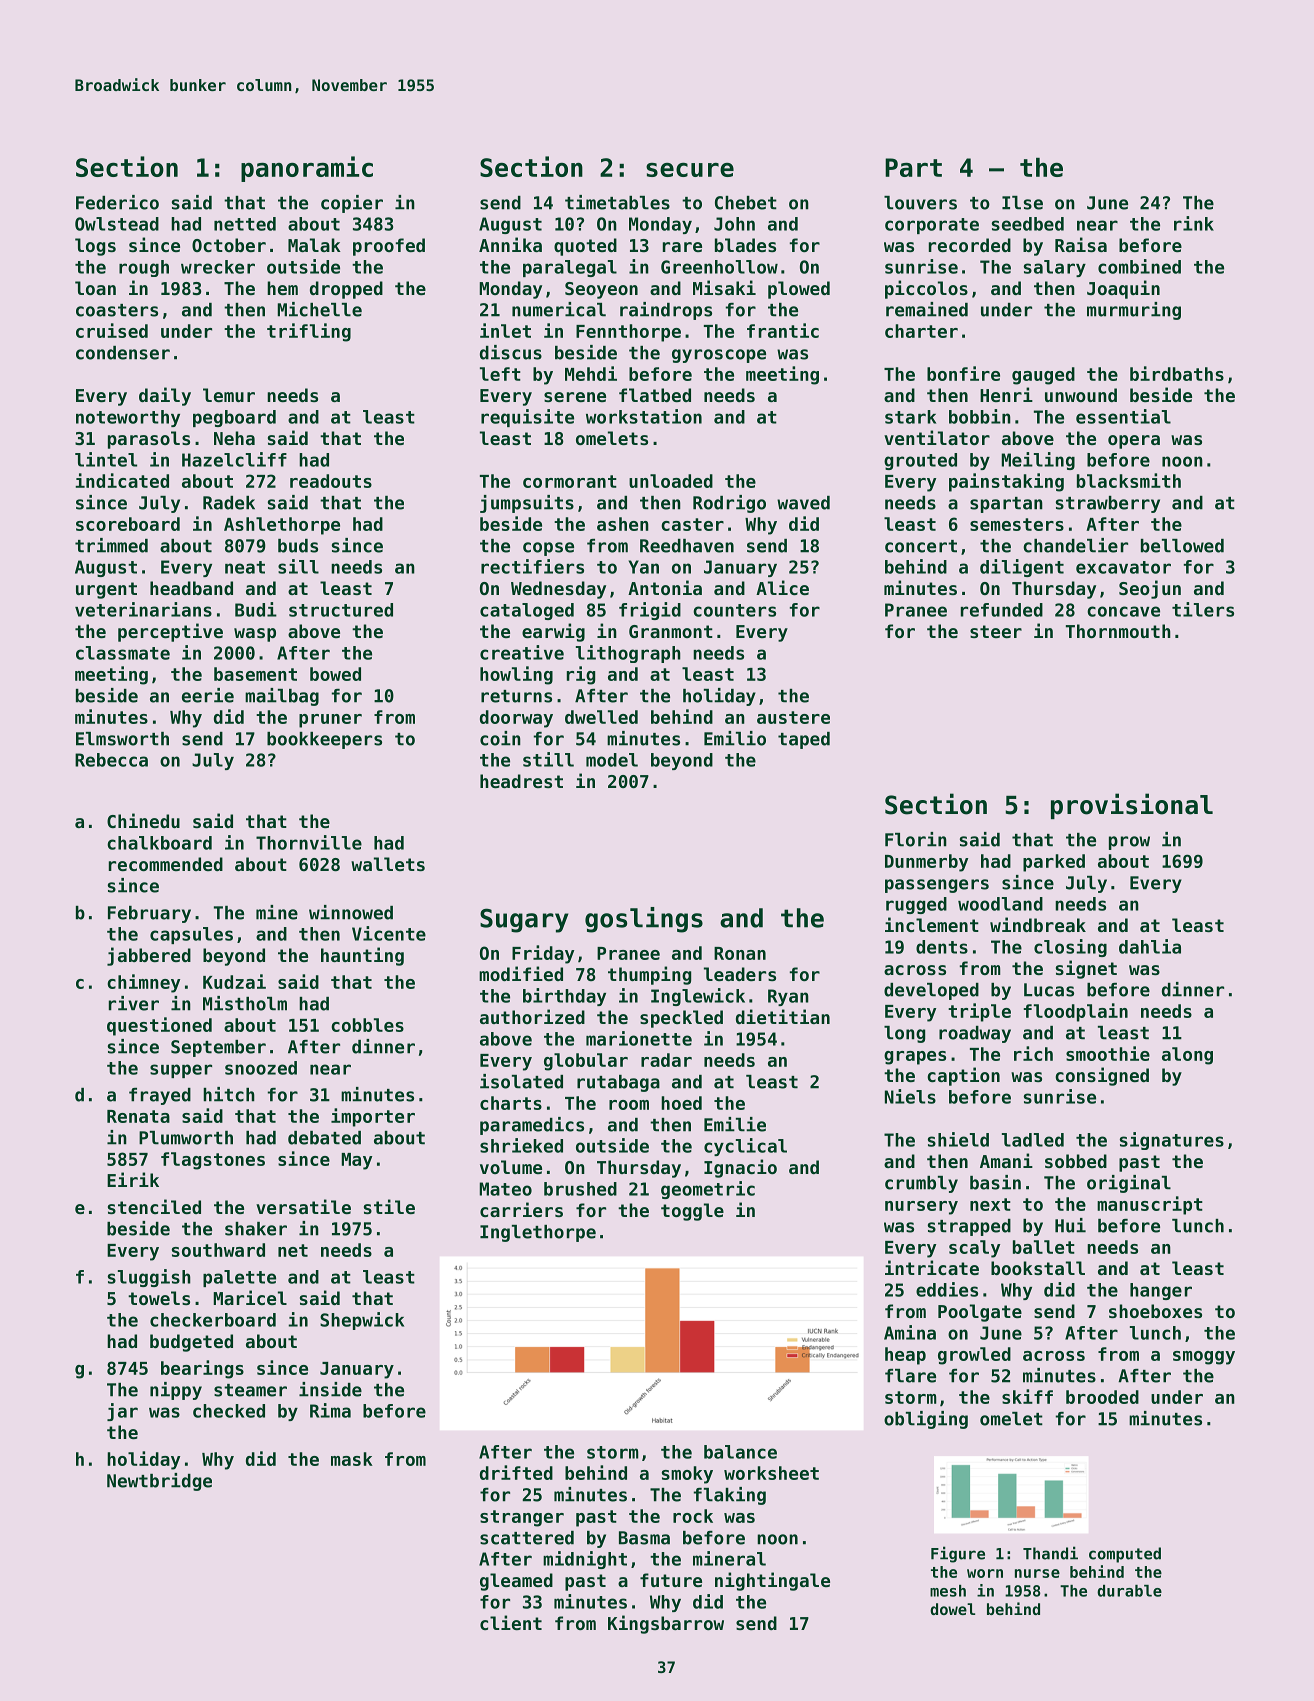 The height and width of the screenshot is (1701, 1314). I want to click on drifted, so click(516, 1472).
